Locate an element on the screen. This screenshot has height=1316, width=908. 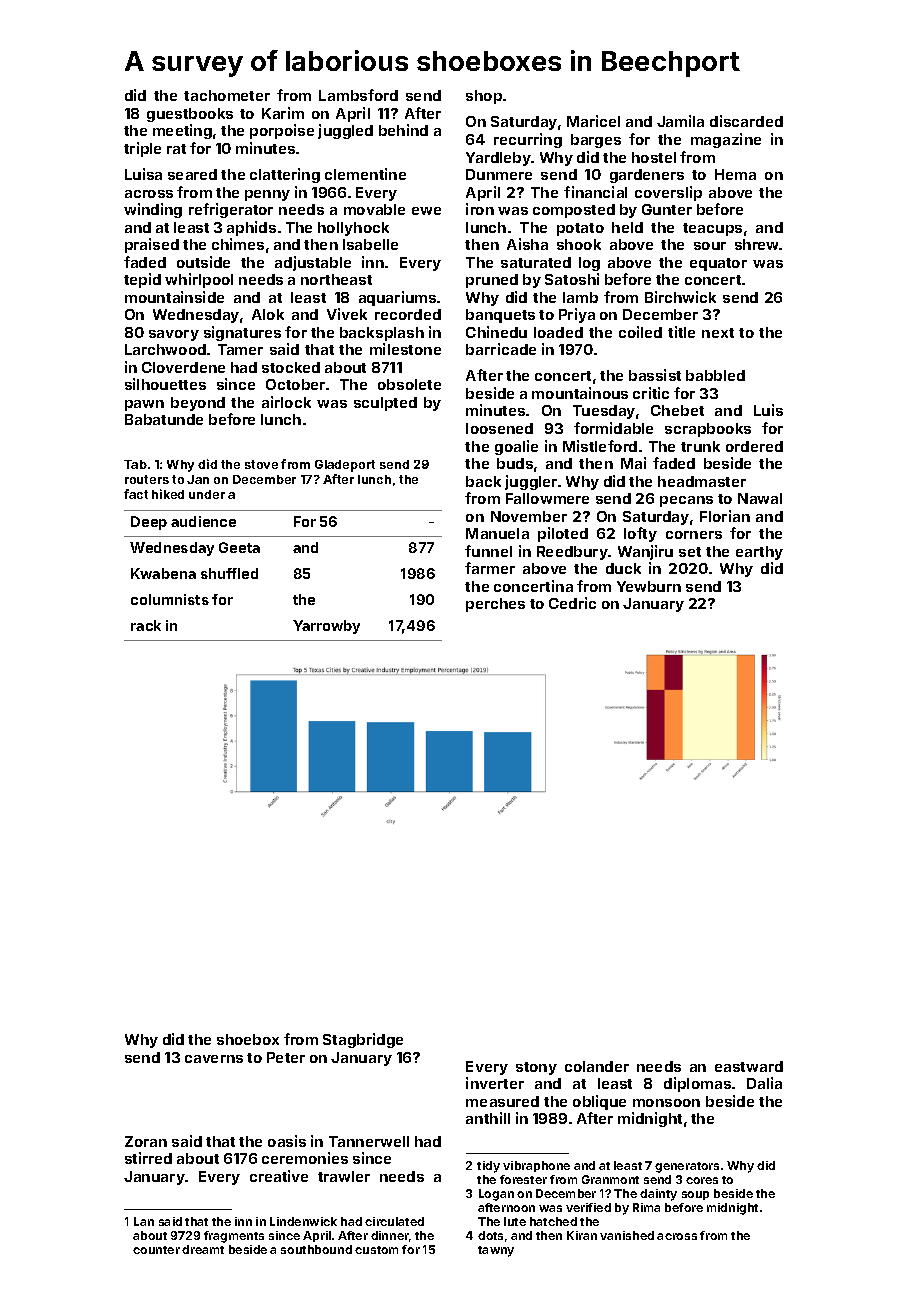
eastward is located at coordinates (749, 1066).
